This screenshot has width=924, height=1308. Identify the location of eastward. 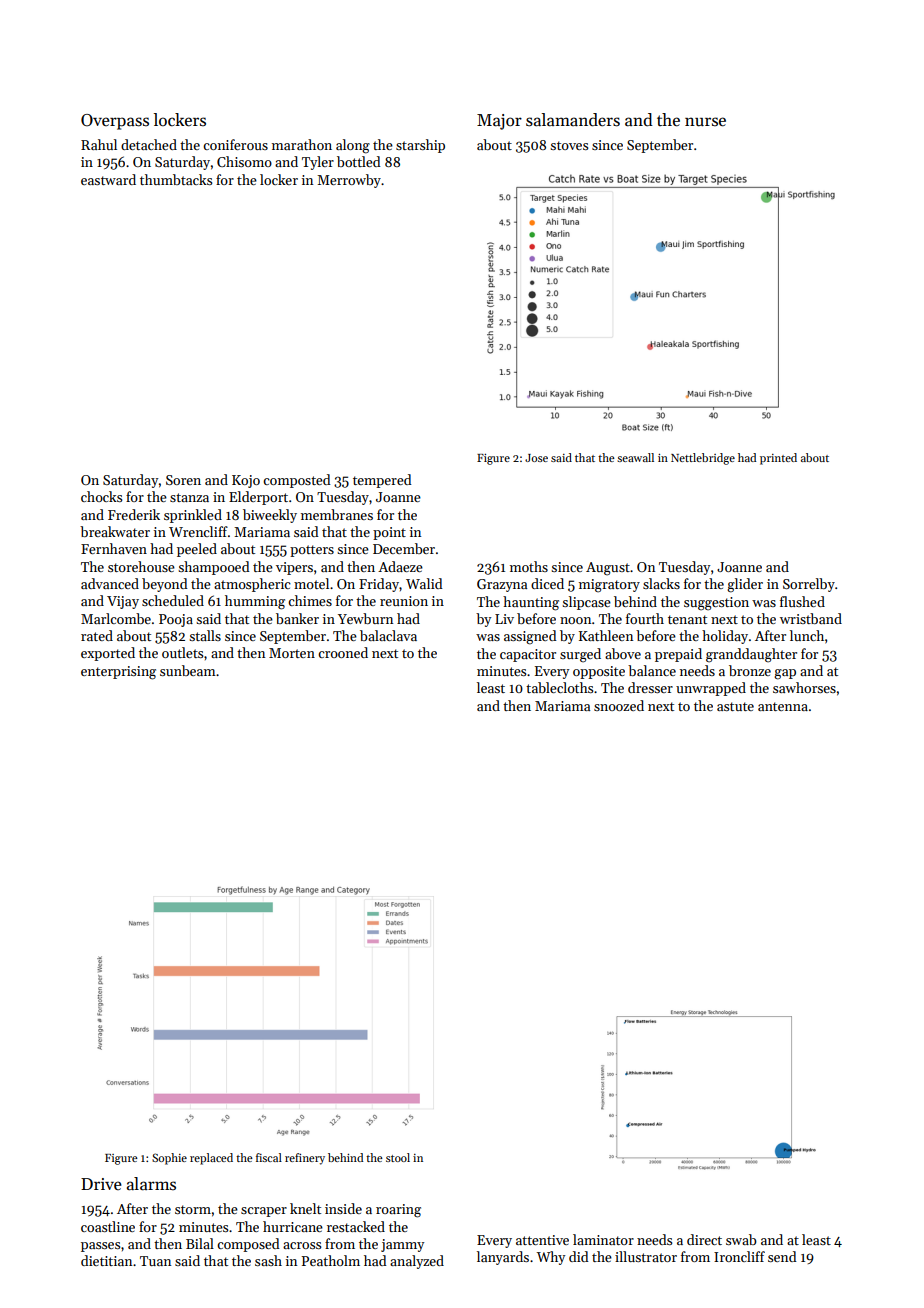
(108, 179).
